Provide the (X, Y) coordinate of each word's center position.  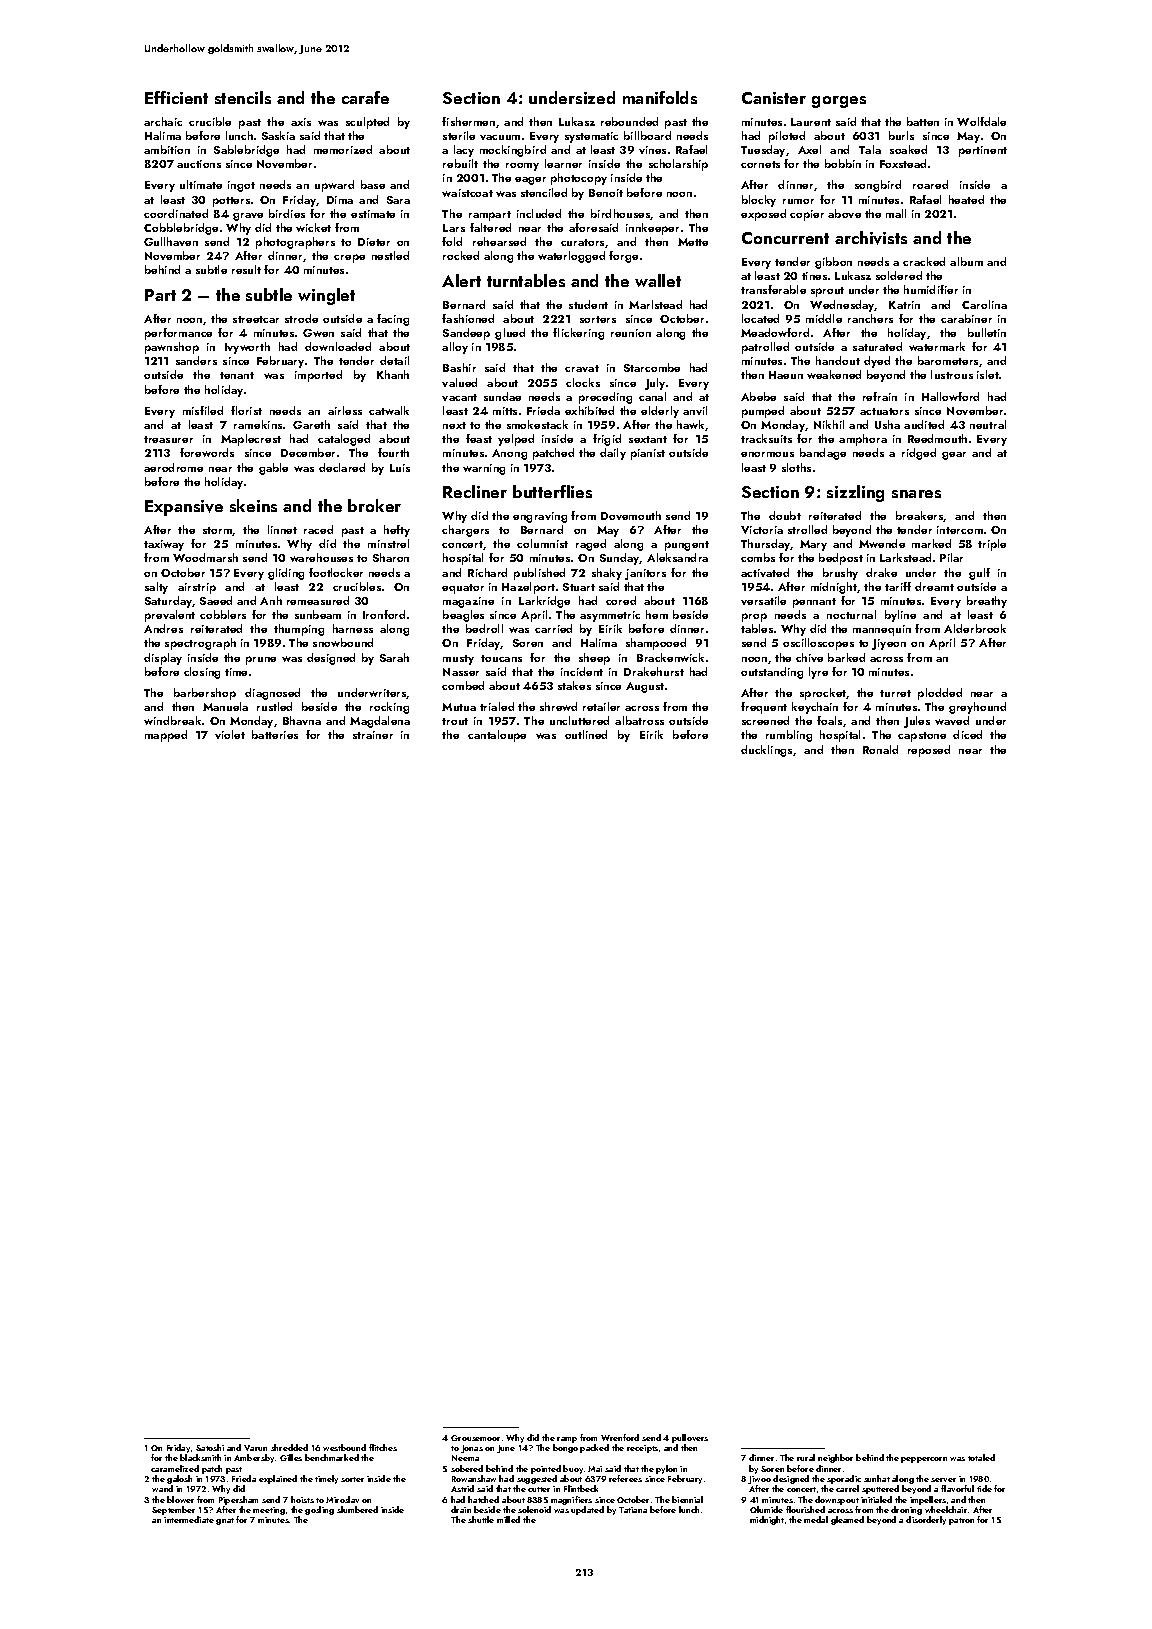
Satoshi (210, 1447)
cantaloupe (497, 736)
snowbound (343, 642)
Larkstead (905, 557)
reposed (929, 751)
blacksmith (200, 1457)
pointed (546, 1469)
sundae (502, 396)
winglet (326, 296)
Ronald (880, 749)
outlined (586, 734)
